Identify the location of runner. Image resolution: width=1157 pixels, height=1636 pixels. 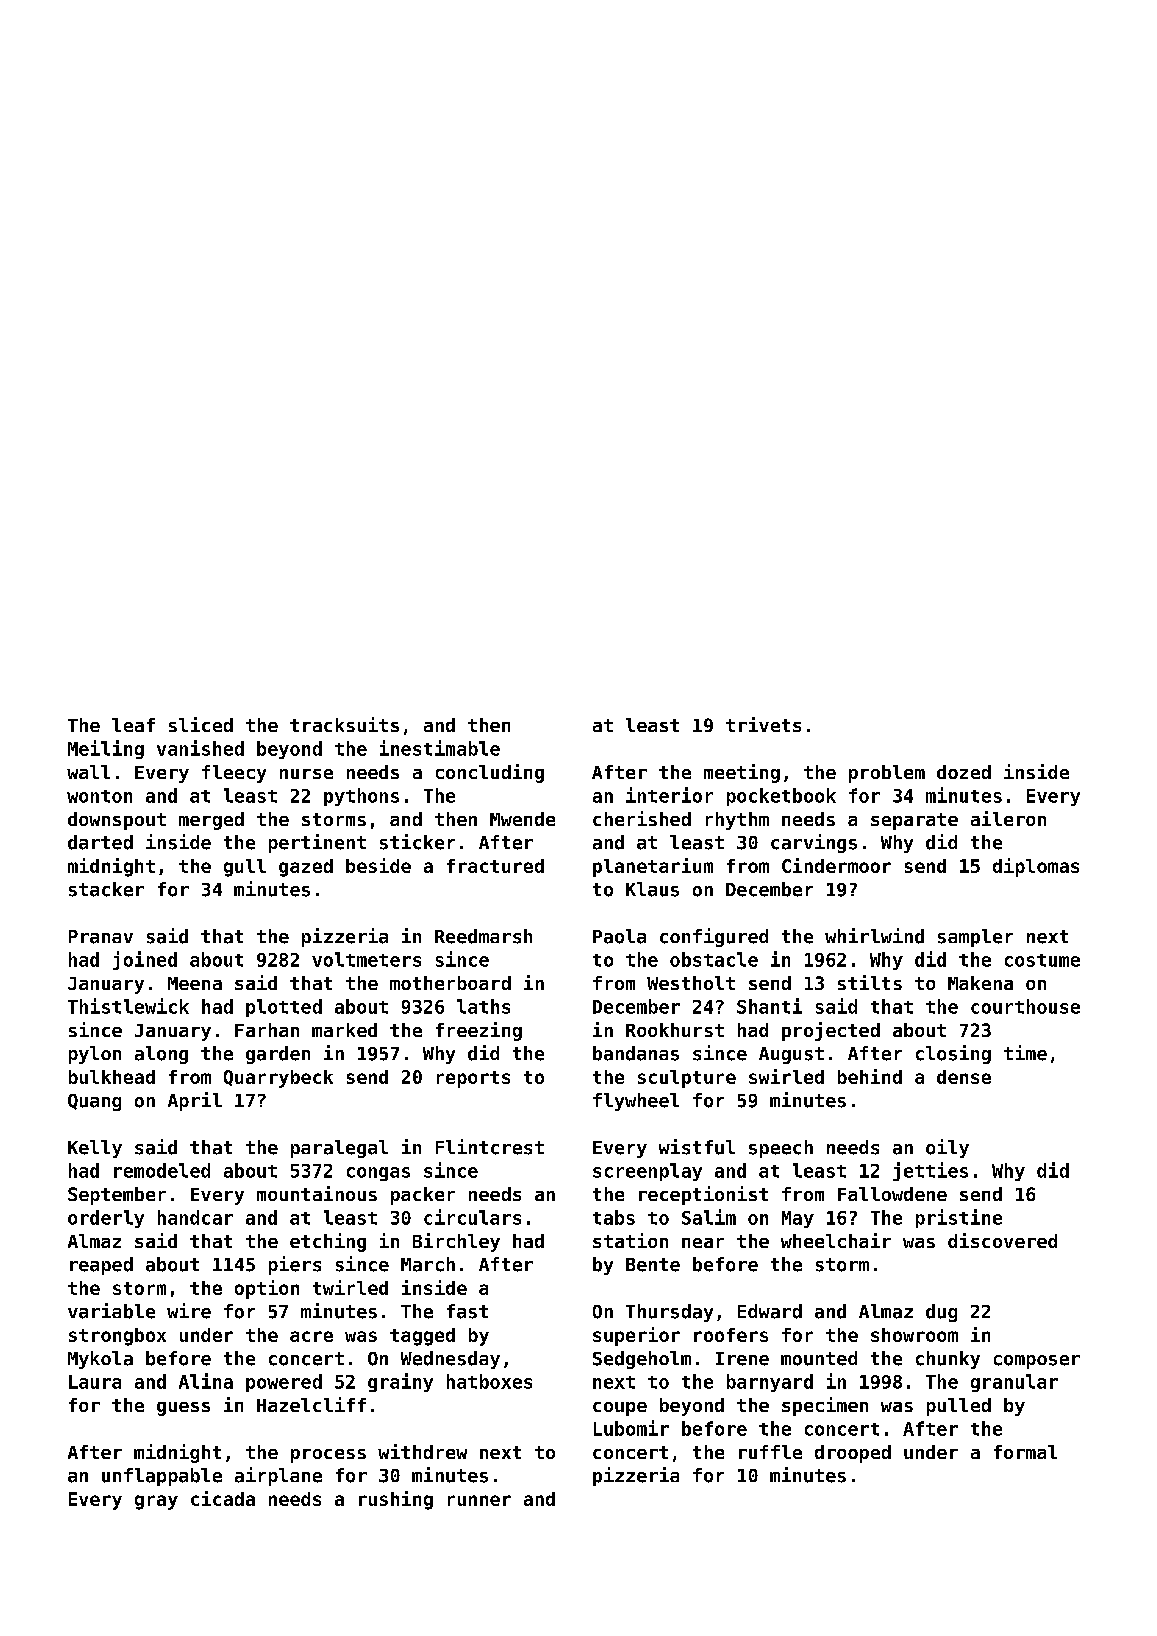
(479, 1500).
